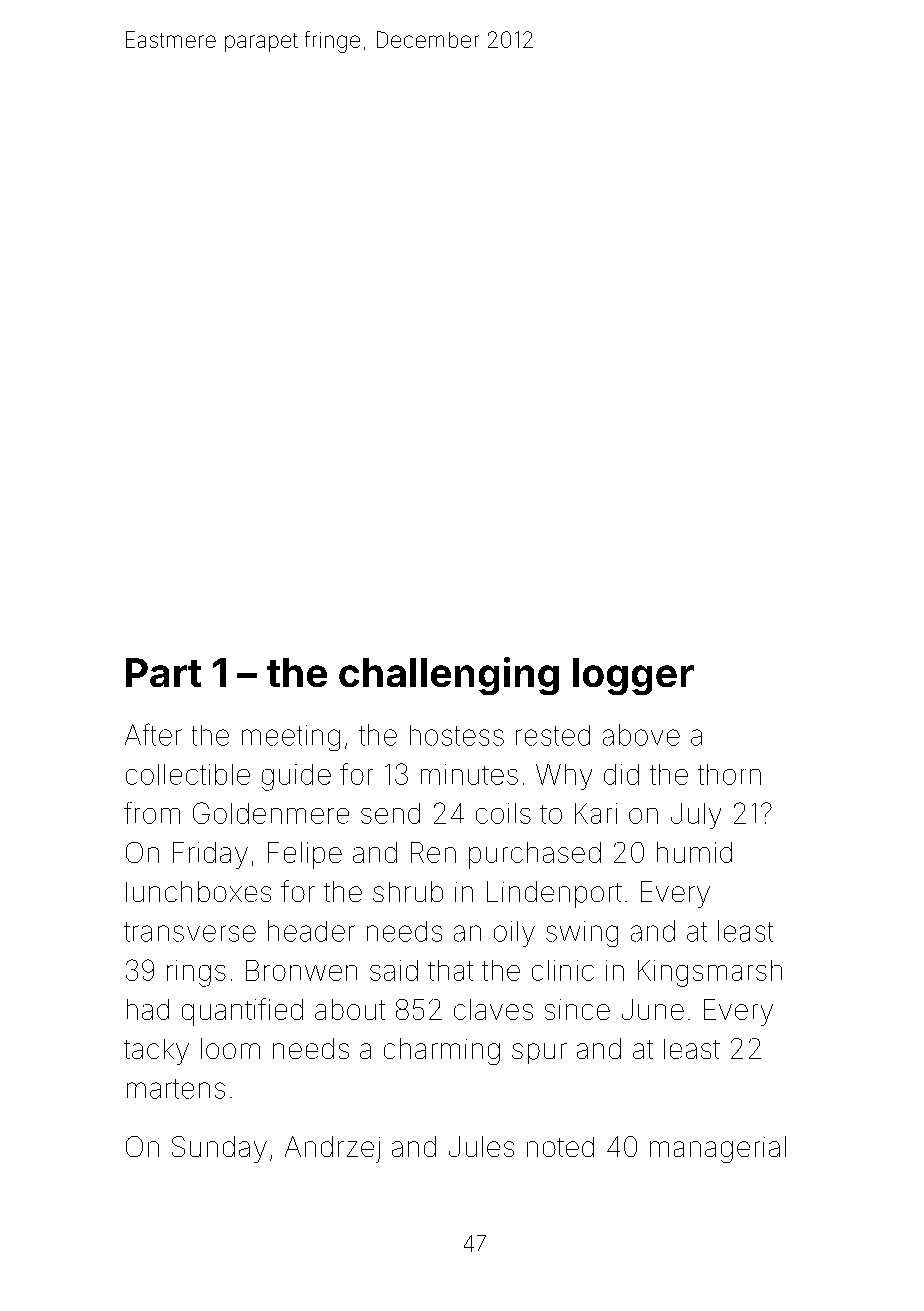  I want to click on hostess, so click(457, 735).
